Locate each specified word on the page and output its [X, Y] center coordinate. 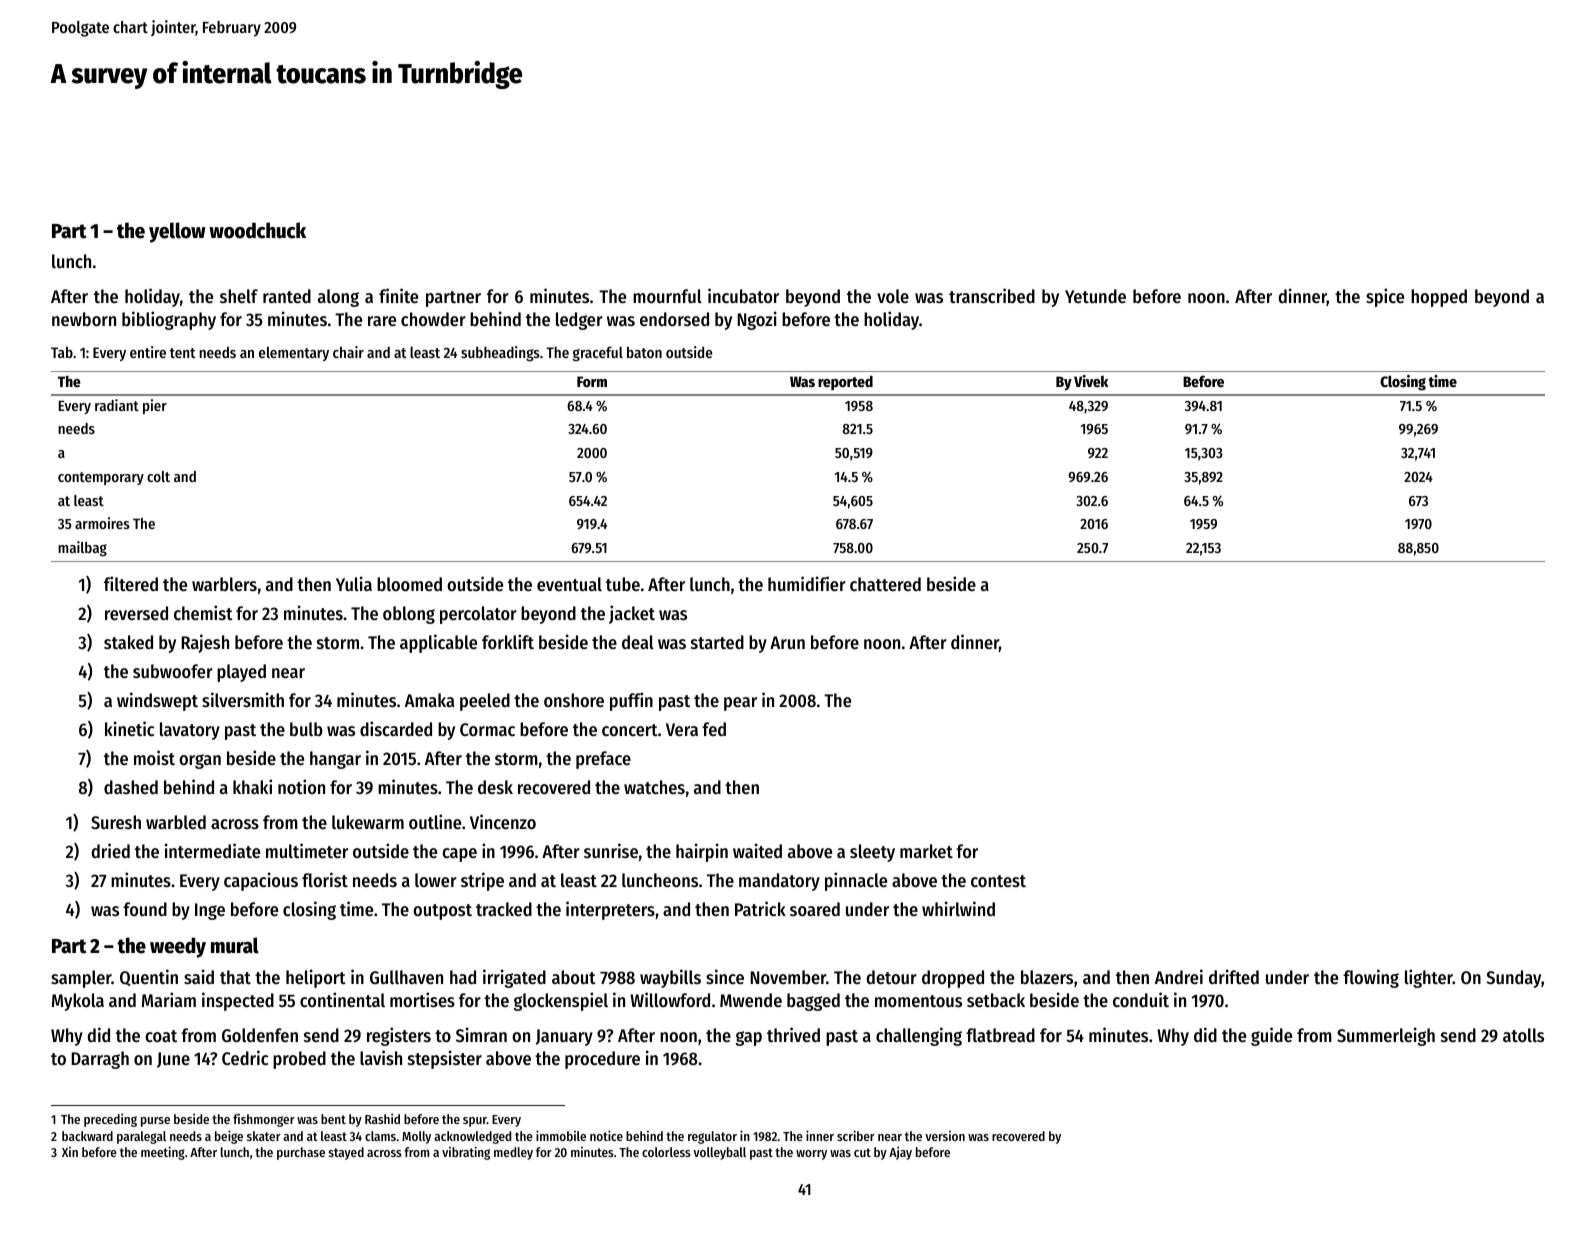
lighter [1429, 978]
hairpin [702, 852]
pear [740, 704]
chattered [885, 584]
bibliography [169, 320]
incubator [743, 295]
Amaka [429, 700]
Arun [787, 642]
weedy [178, 947]
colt [158, 476]
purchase [301, 1153]
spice [1385, 297]
